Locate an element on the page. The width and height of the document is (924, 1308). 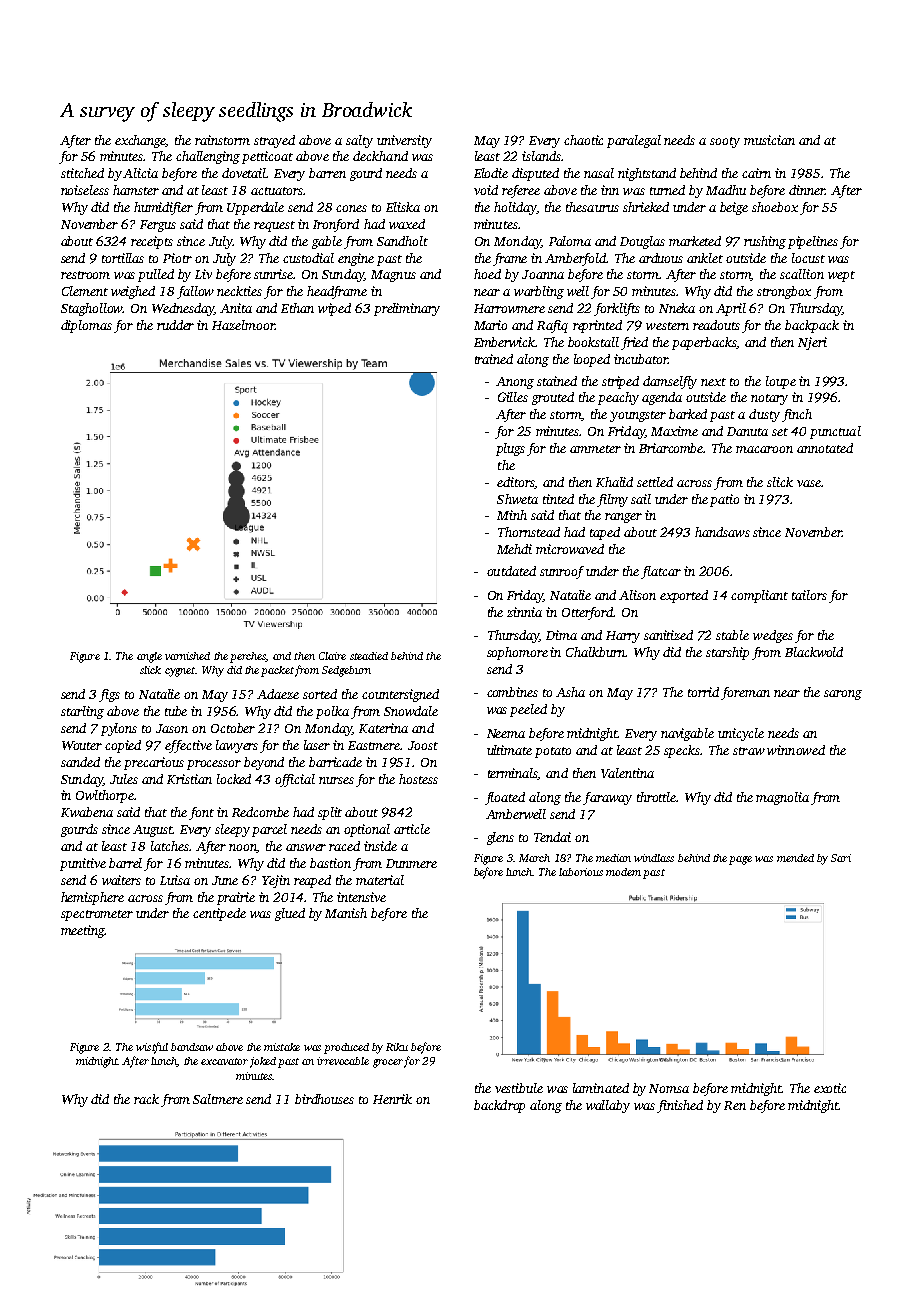
finished is located at coordinates (680, 1106).
